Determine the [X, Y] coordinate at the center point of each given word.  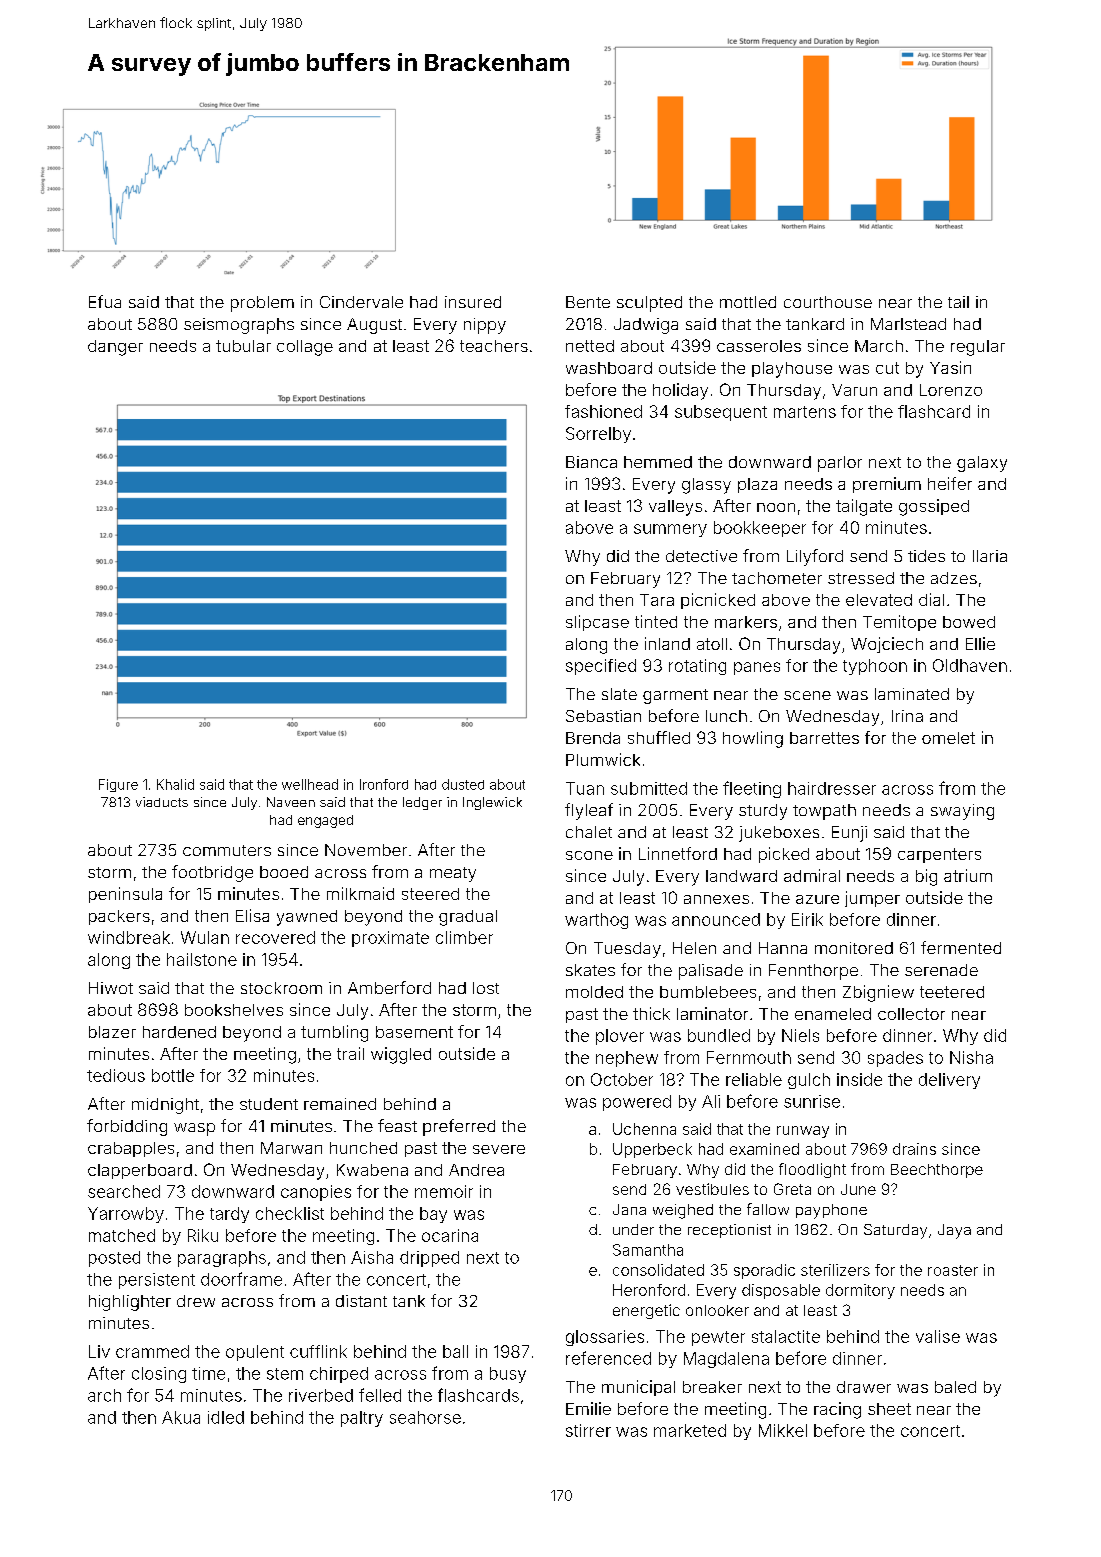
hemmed [658, 462]
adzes [954, 578]
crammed [152, 1351]
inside [859, 1079]
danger [115, 348]
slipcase [597, 623]
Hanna [783, 948]
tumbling [334, 1033]
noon [776, 507]
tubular [243, 346]
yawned [307, 918]
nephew [627, 1059]
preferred [459, 1127]
